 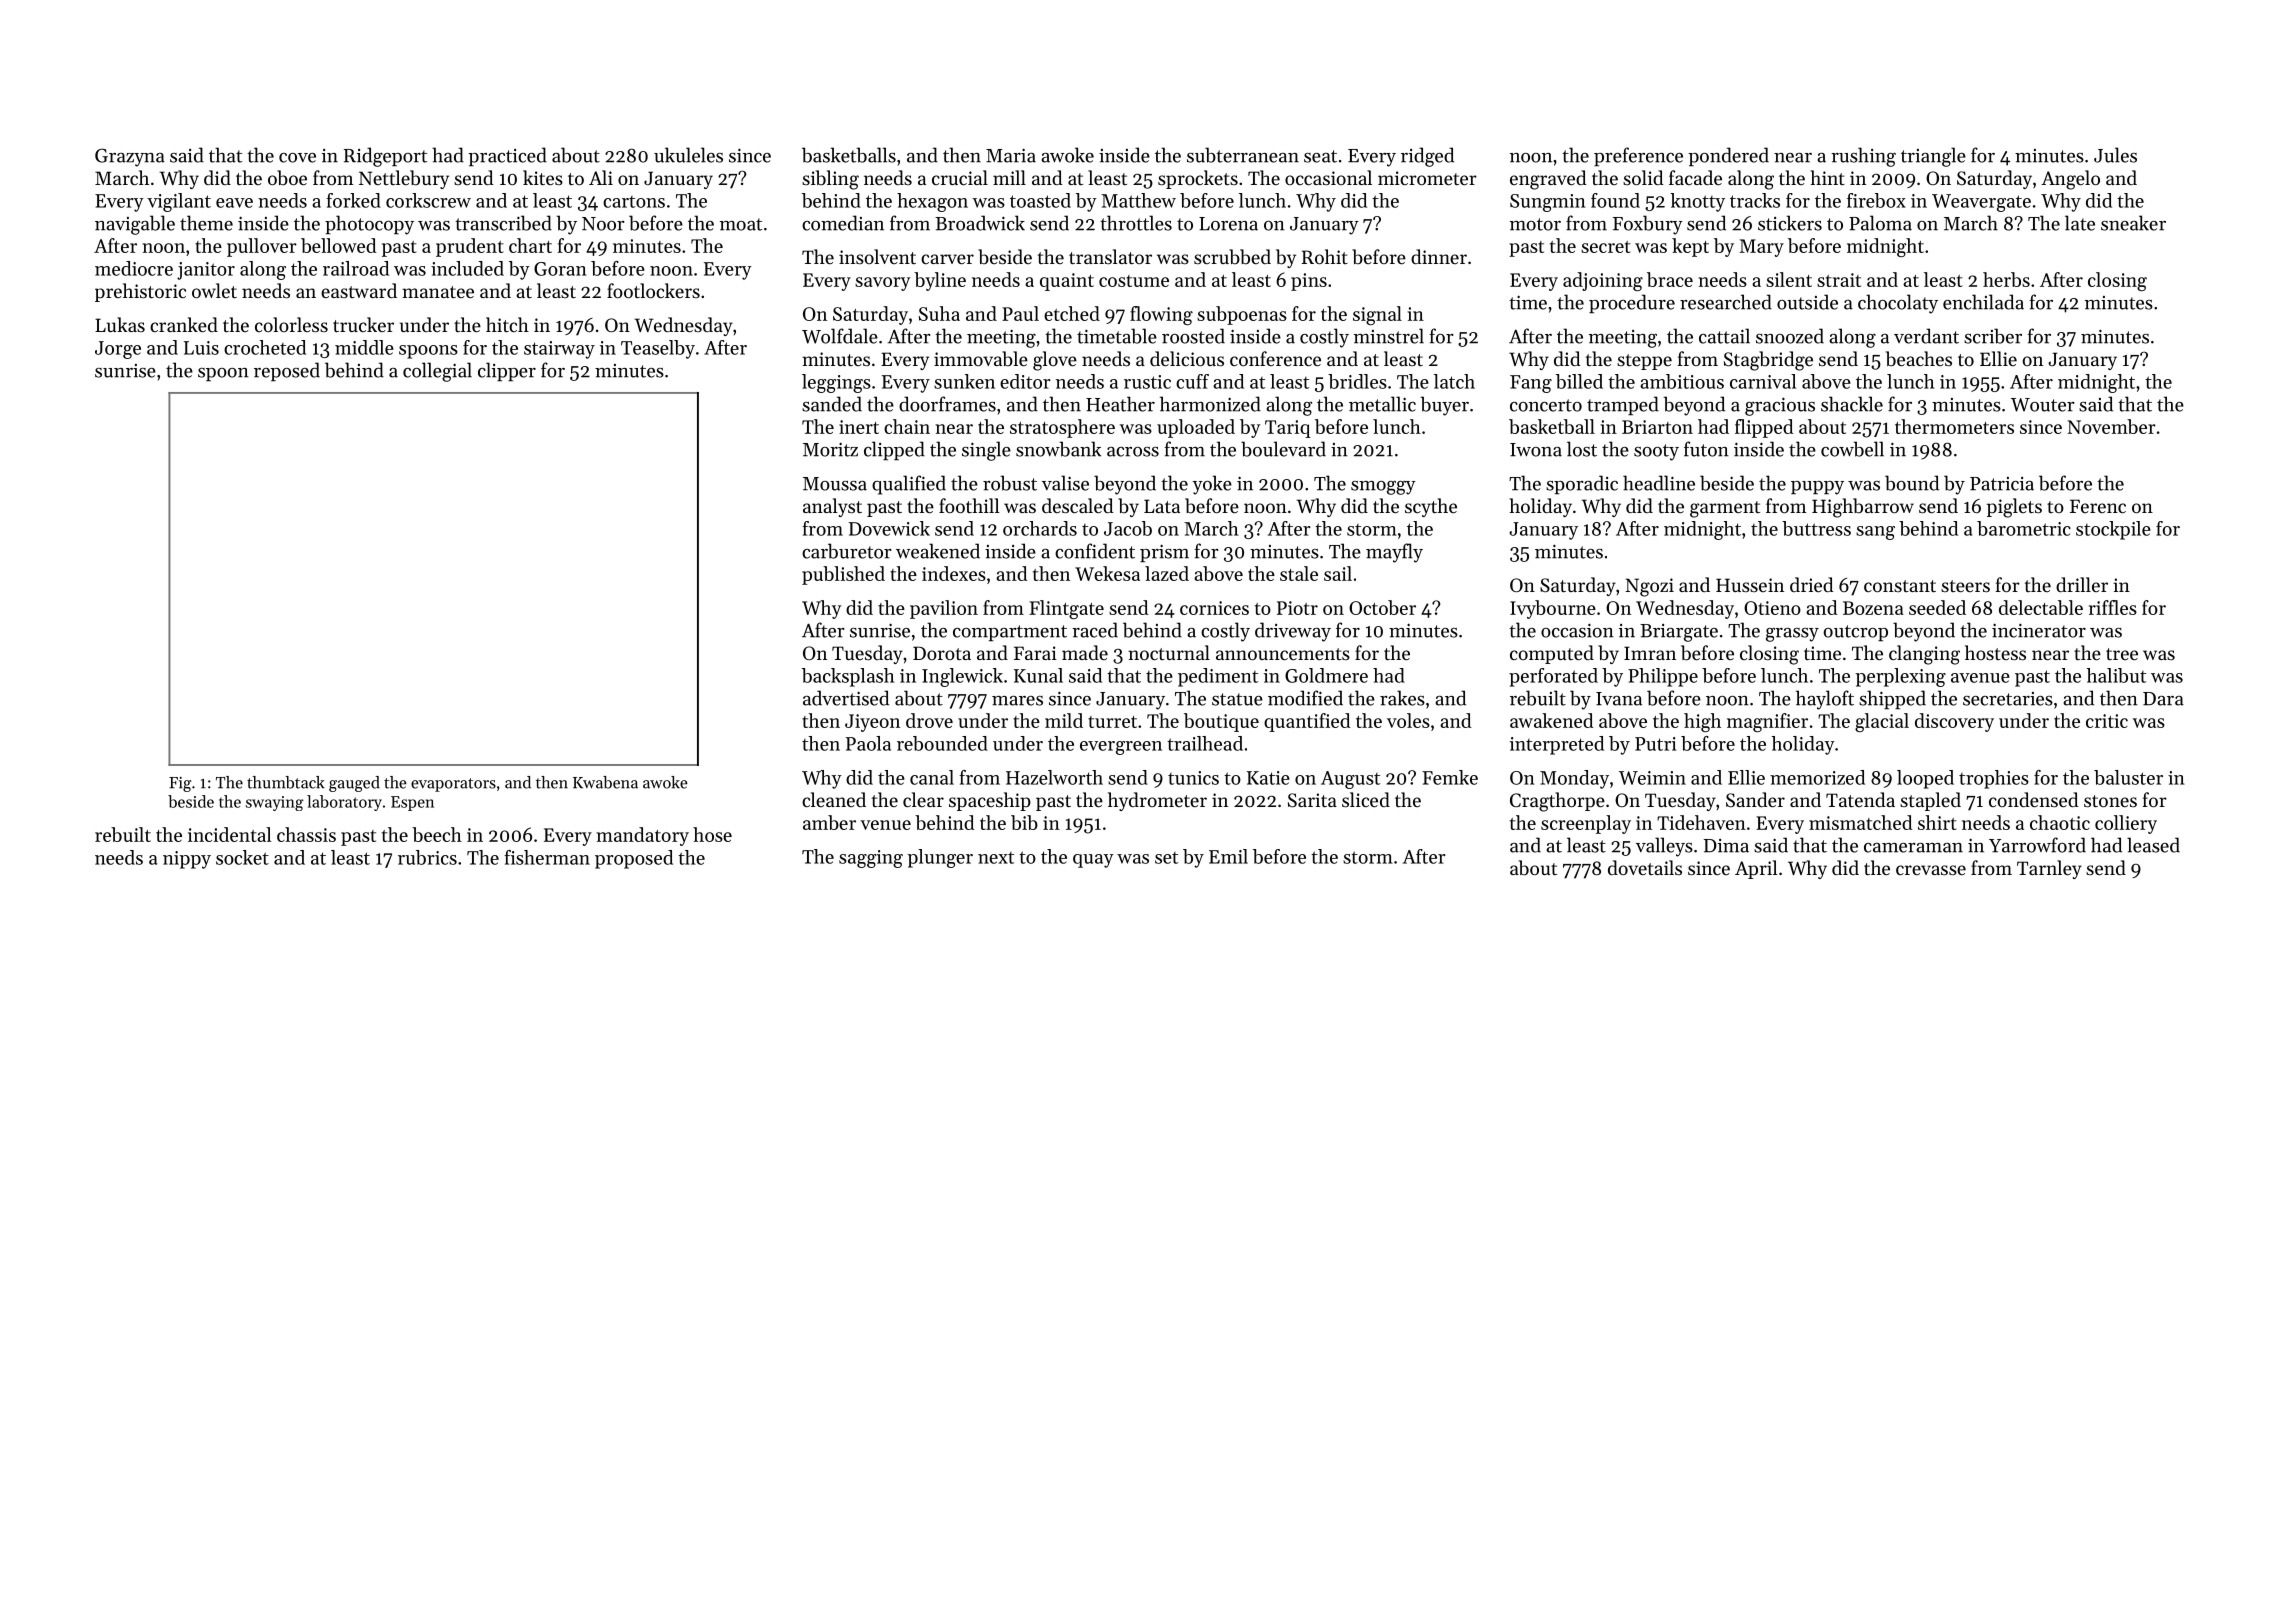 What do you see at coordinates (369, 225) in the screenshot?
I see `photocopy` at bounding box center [369, 225].
